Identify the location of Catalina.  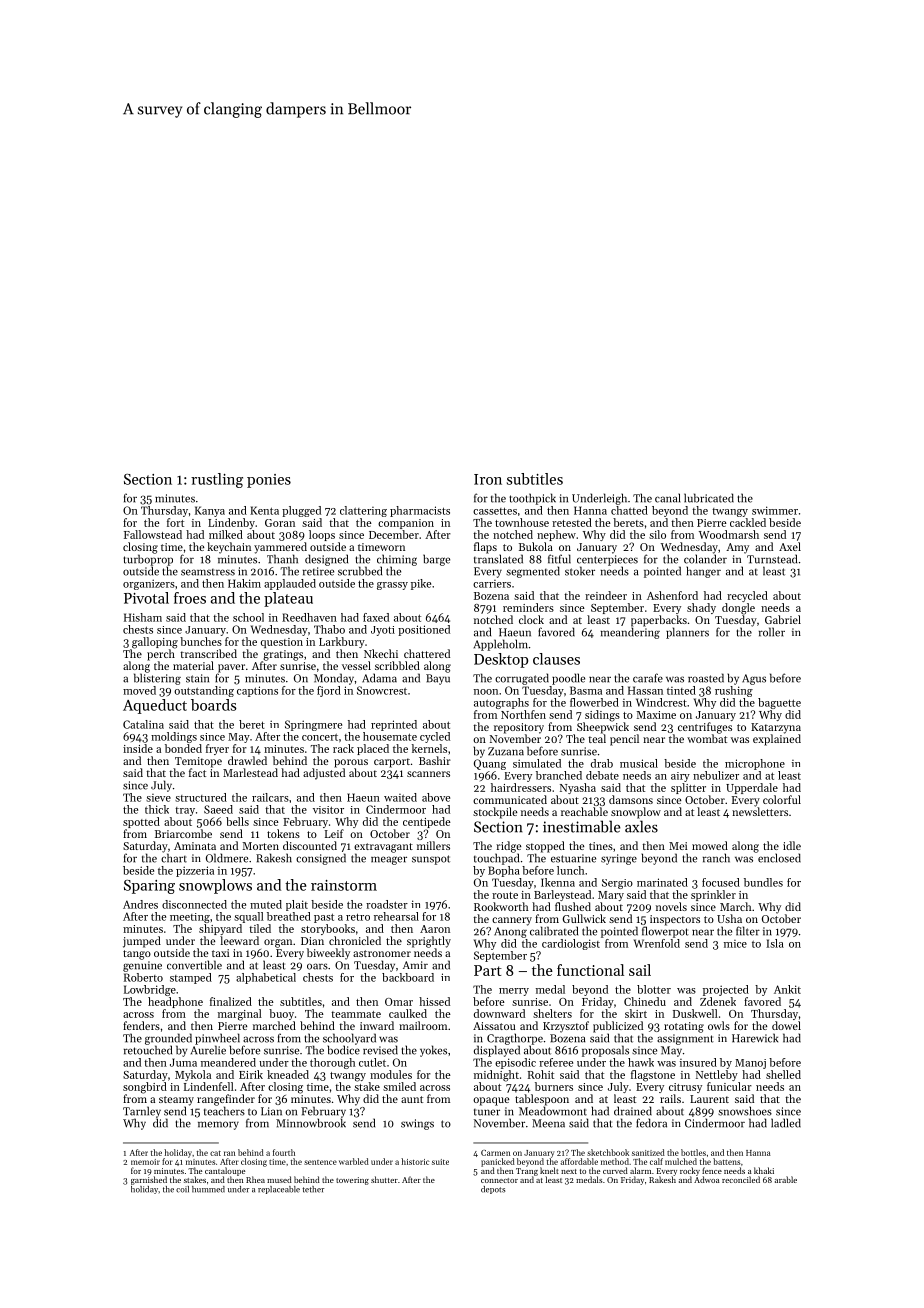
(143, 724).
